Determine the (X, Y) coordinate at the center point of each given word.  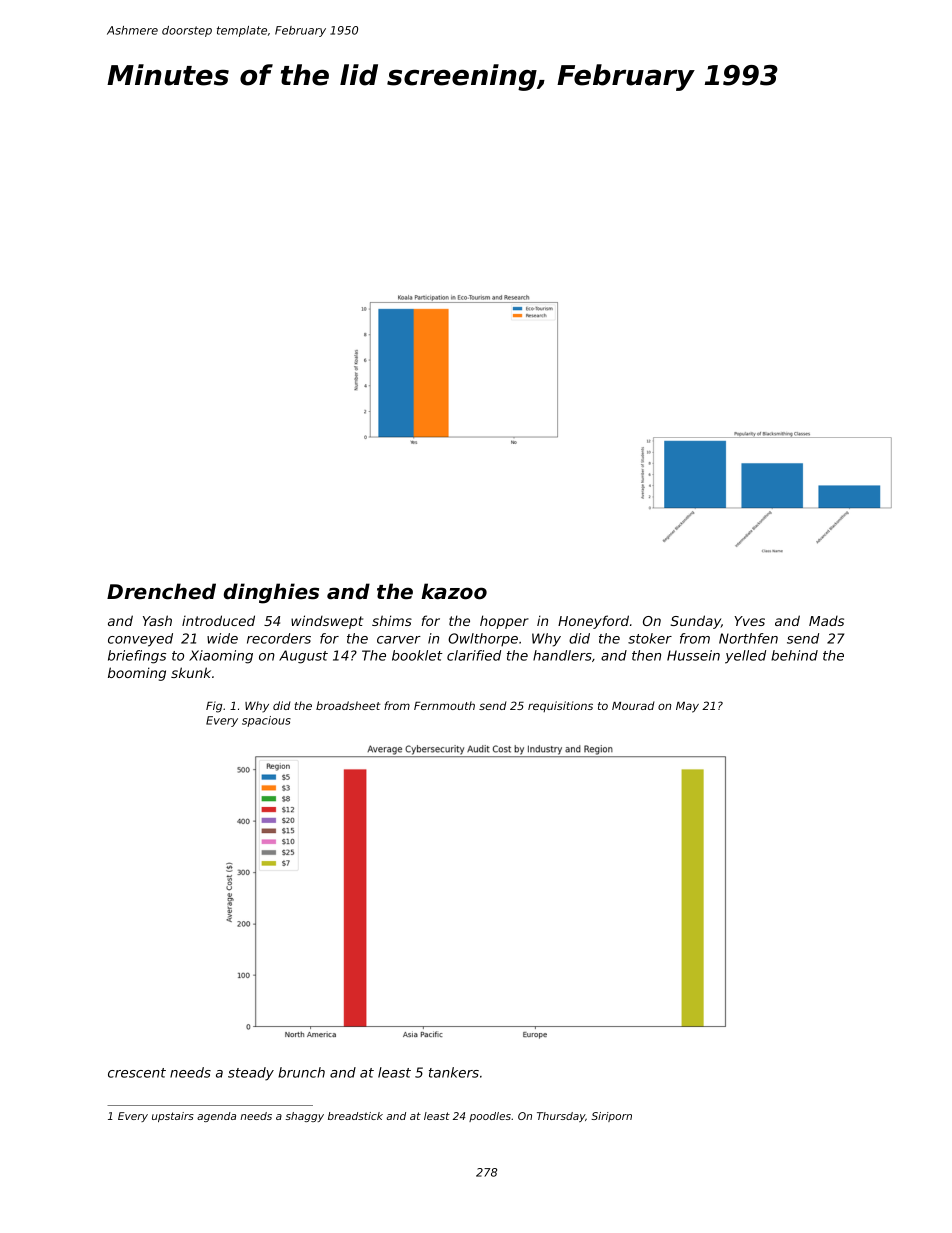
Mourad (633, 705)
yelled (745, 657)
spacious (266, 721)
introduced (218, 620)
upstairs (173, 1117)
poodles (490, 1117)
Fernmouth (444, 705)
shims (392, 620)
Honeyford (593, 622)
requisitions (560, 706)
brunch (301, 1072)
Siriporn (611, 1117)
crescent (137, 1073)
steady (251, 1074)
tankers (454, 1072)
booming (137, 674)
